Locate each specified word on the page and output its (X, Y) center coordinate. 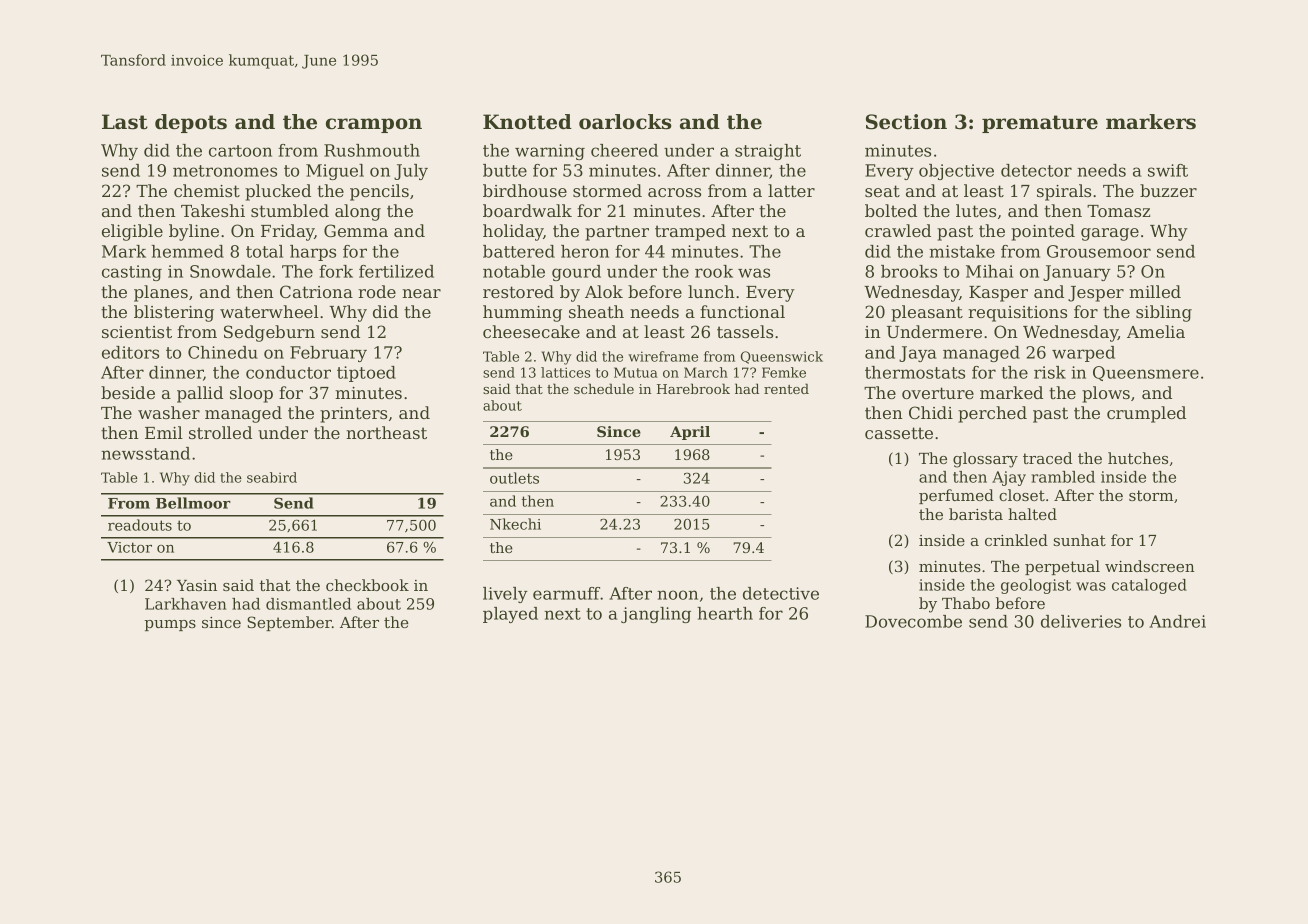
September (289, 623)
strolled (220, 432)
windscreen (1150, 566)
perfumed (956, 496)
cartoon (240, 151)
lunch (711, 291)
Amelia (1156, 331)
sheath (596, 311)
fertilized (396, 271)
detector (1036, 170)
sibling (1164, 313)
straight (768, 152)
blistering (174, 313)
